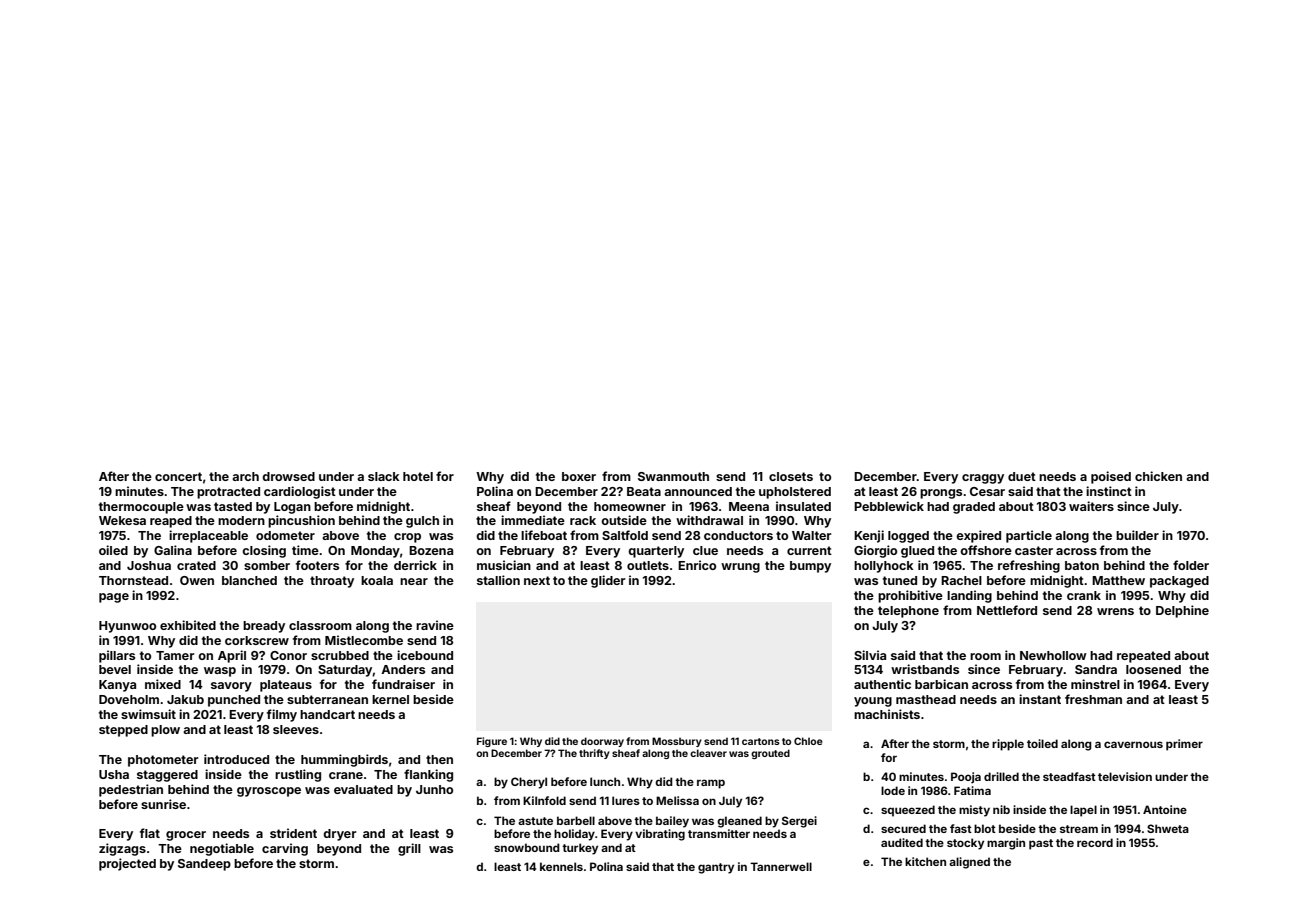  What do you see at coordinates (1006, 844) in the screenshot?
I see `margin` at bounding box center [1006, 844].
